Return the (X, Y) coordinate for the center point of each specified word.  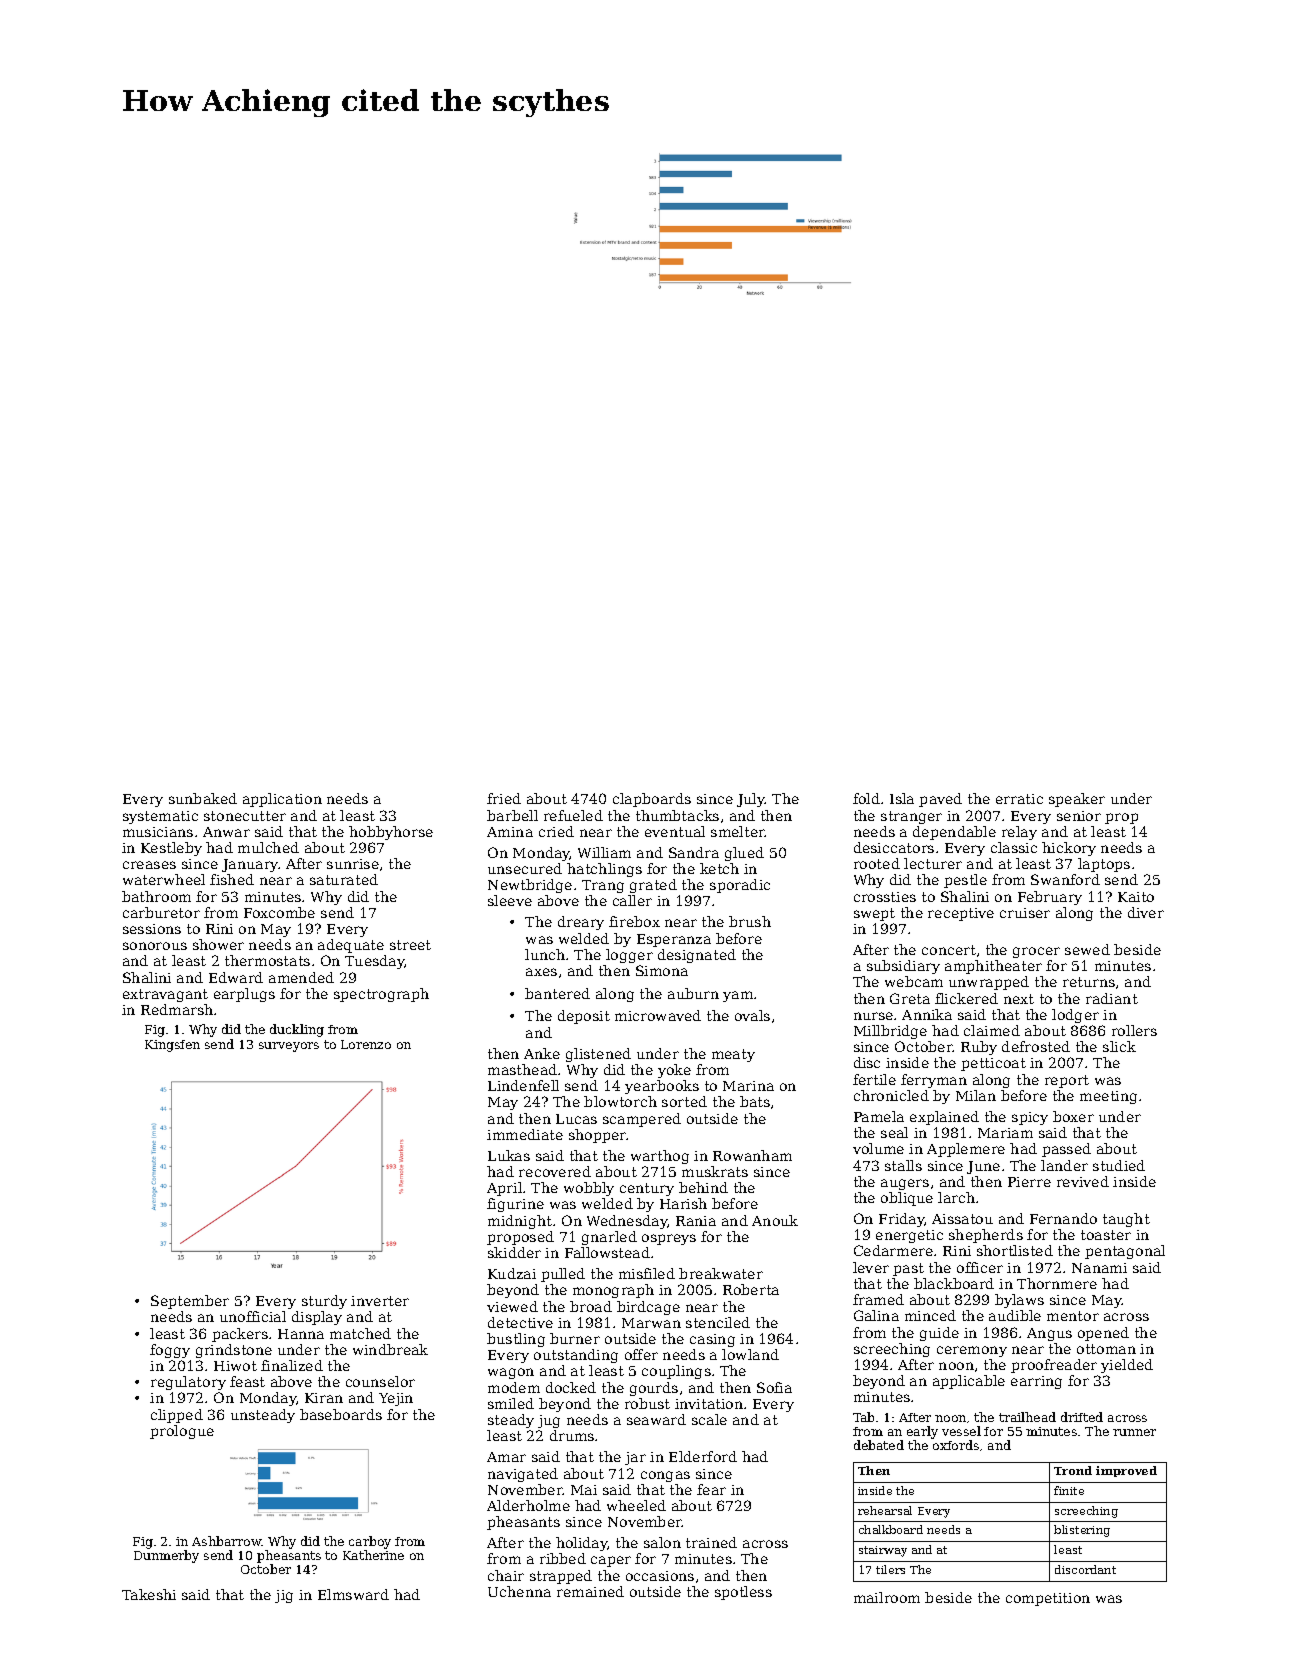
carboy (370, 1542)
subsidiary (903, 967)
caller (632, 900)
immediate (525, 1134)
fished (232, 879)
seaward (656, 1419)
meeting (1108, 1097)
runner (1134, 1432)
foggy (170, 1351)
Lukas (509, 1155)
